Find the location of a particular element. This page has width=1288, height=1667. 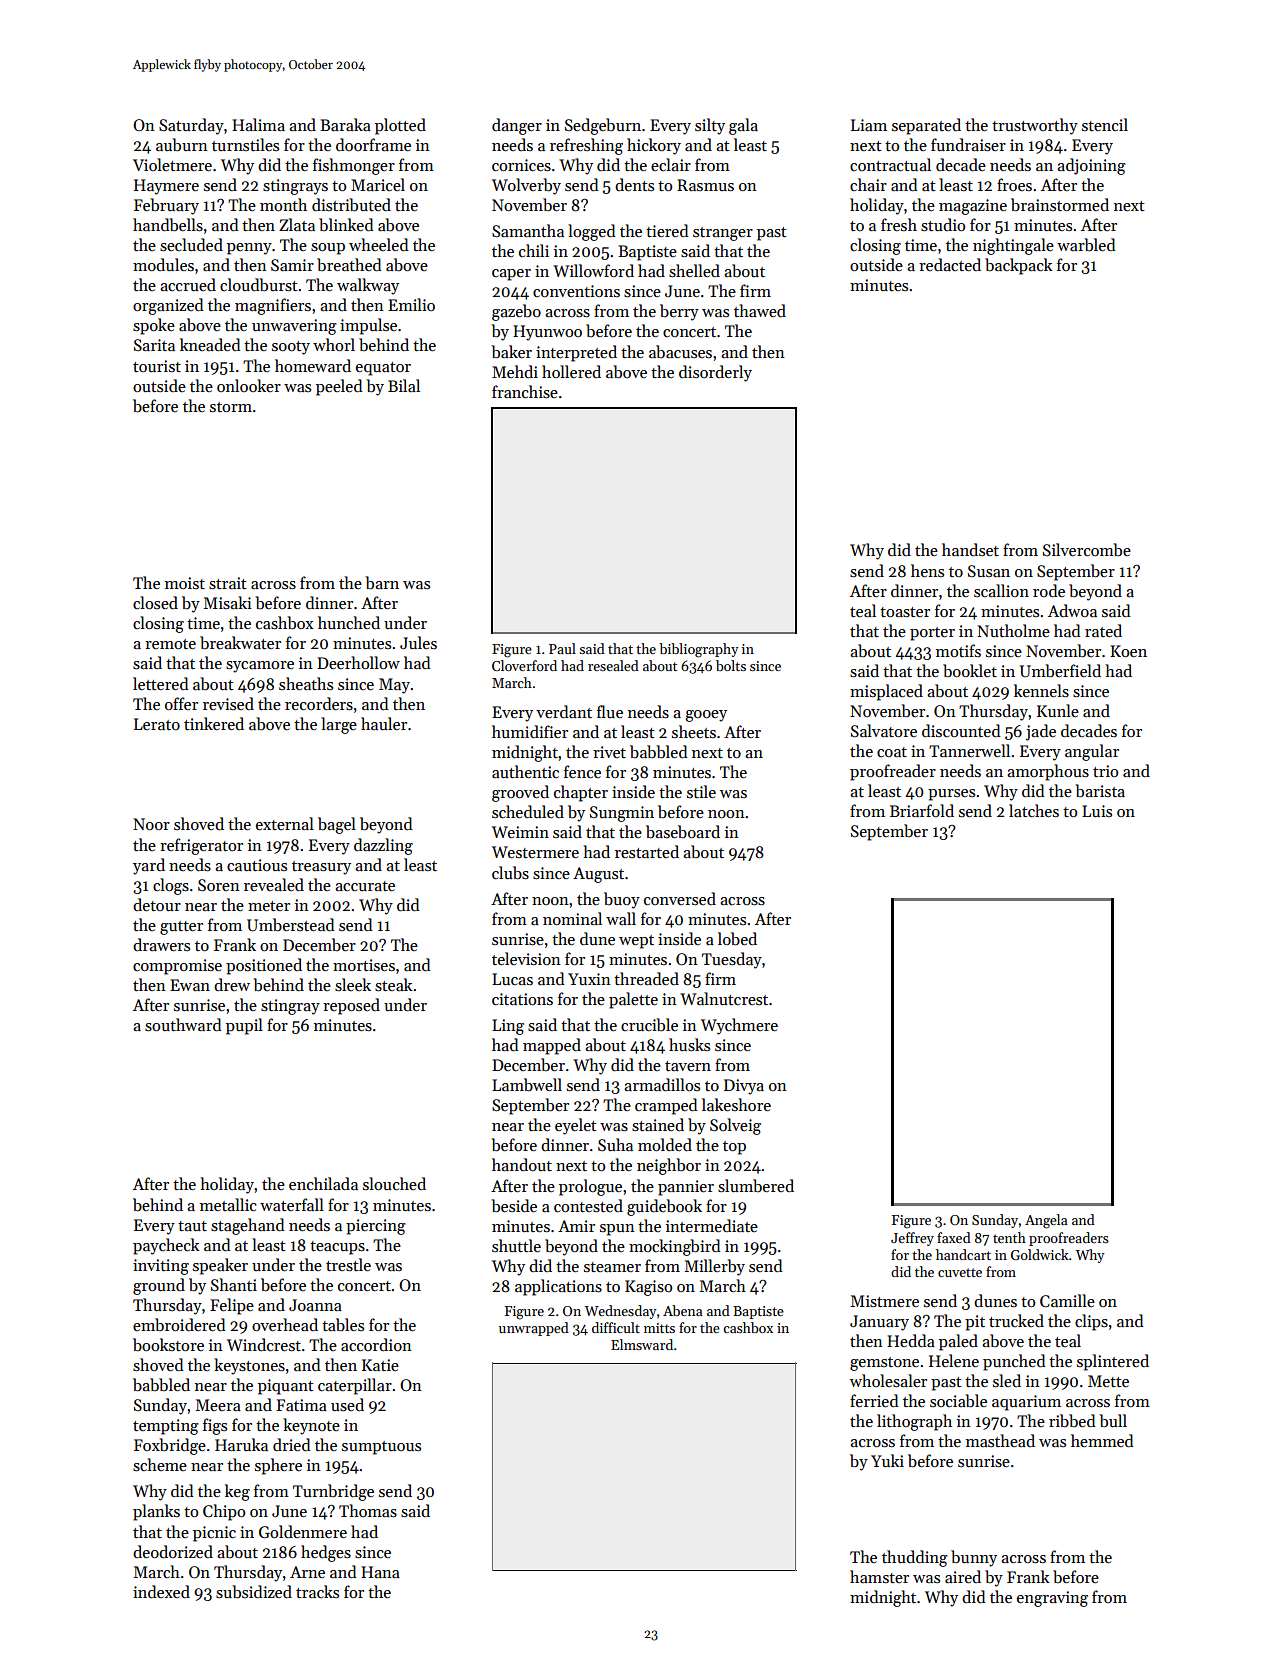

engraving is located at coordinates (1052, 1599).
